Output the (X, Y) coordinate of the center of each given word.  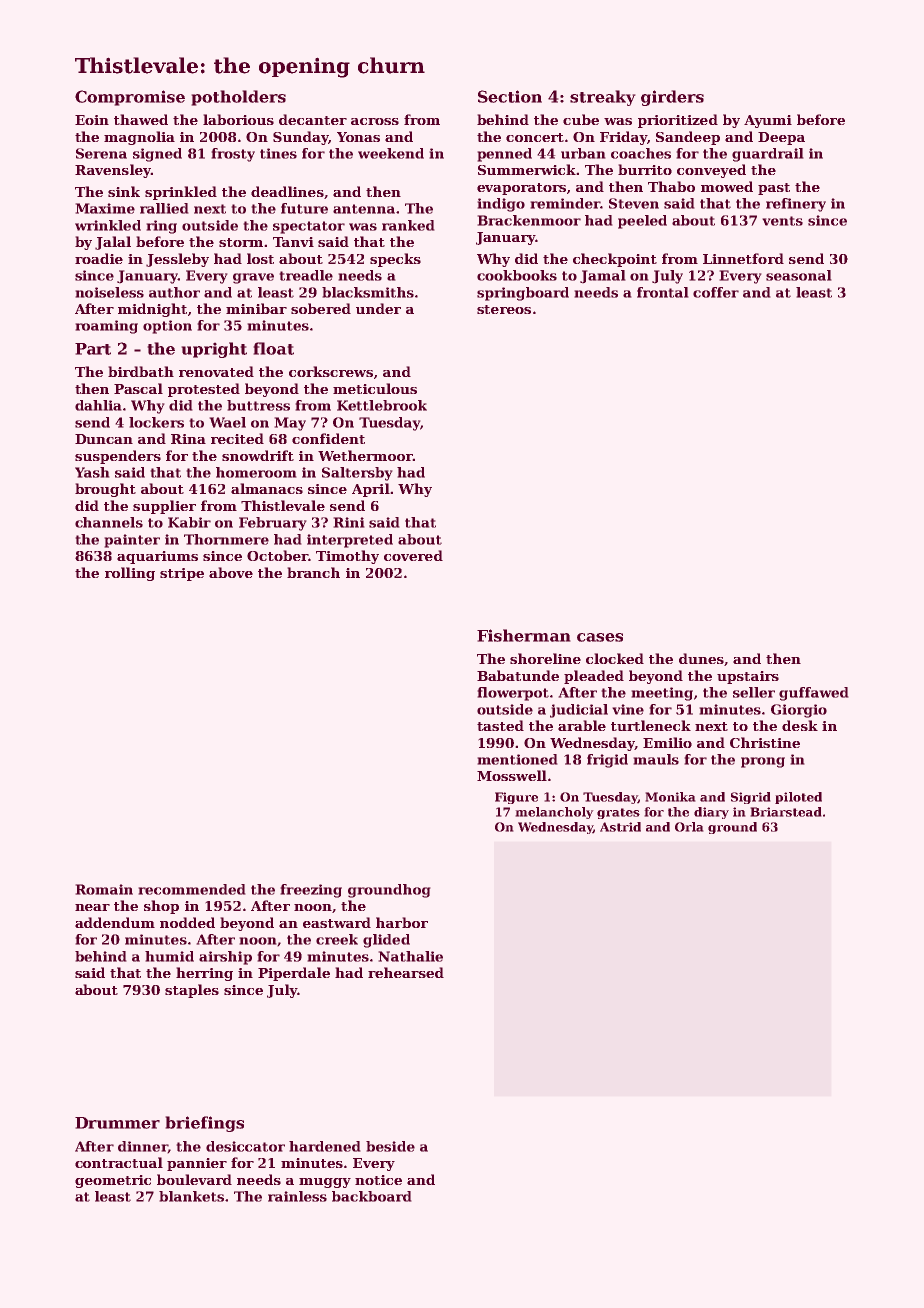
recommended (192, 889)
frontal (663, 292)
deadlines (287, 191)
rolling (130, 574)
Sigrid (751, 798)
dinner (143, 1147)
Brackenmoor (529, 220)
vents (782, 221)
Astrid (620, 827)
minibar (256, 308)
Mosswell (512, 775)
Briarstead (786, 812)
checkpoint (615, 260)
